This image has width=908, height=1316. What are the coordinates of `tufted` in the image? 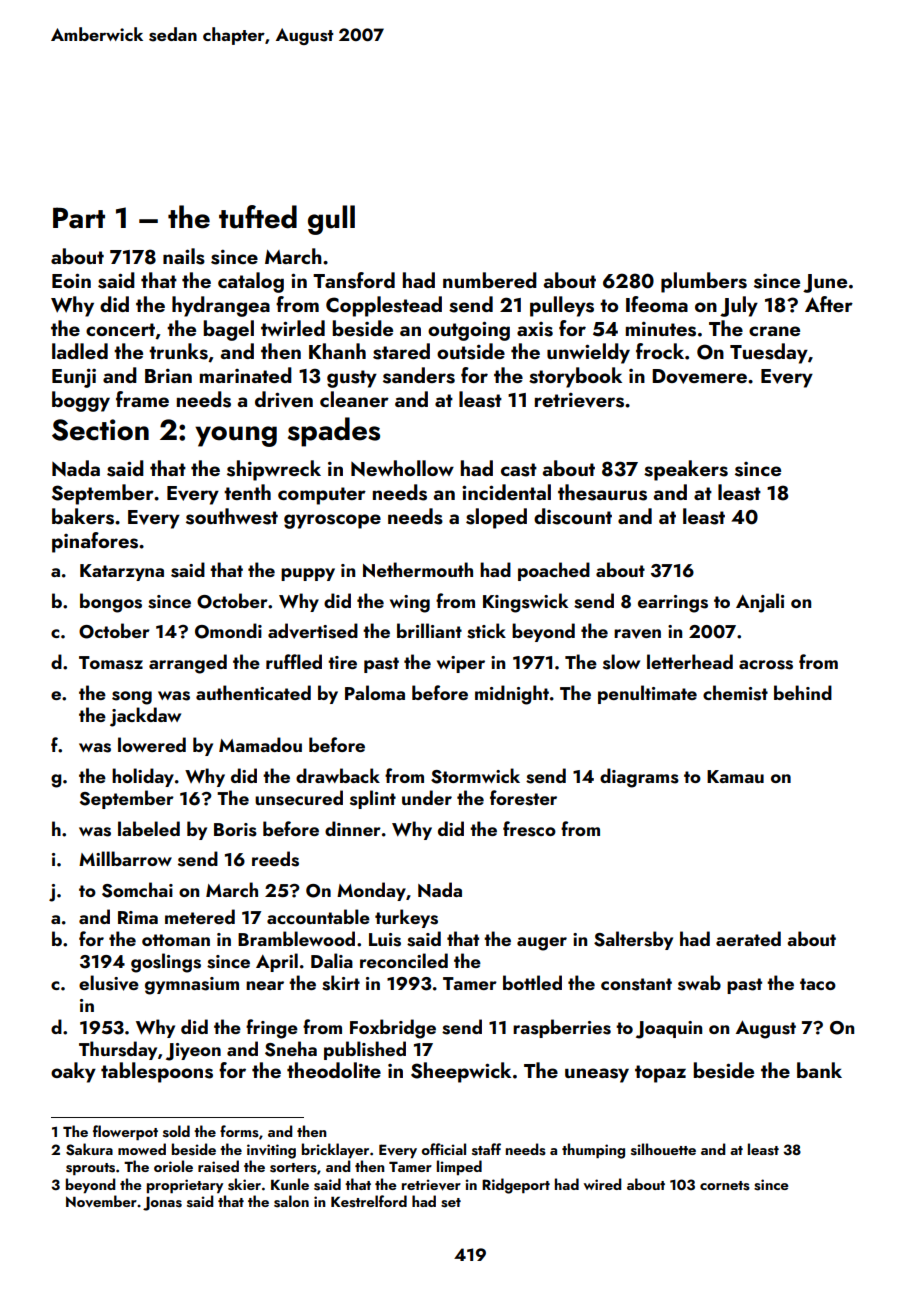 It's located at (258, 217).
